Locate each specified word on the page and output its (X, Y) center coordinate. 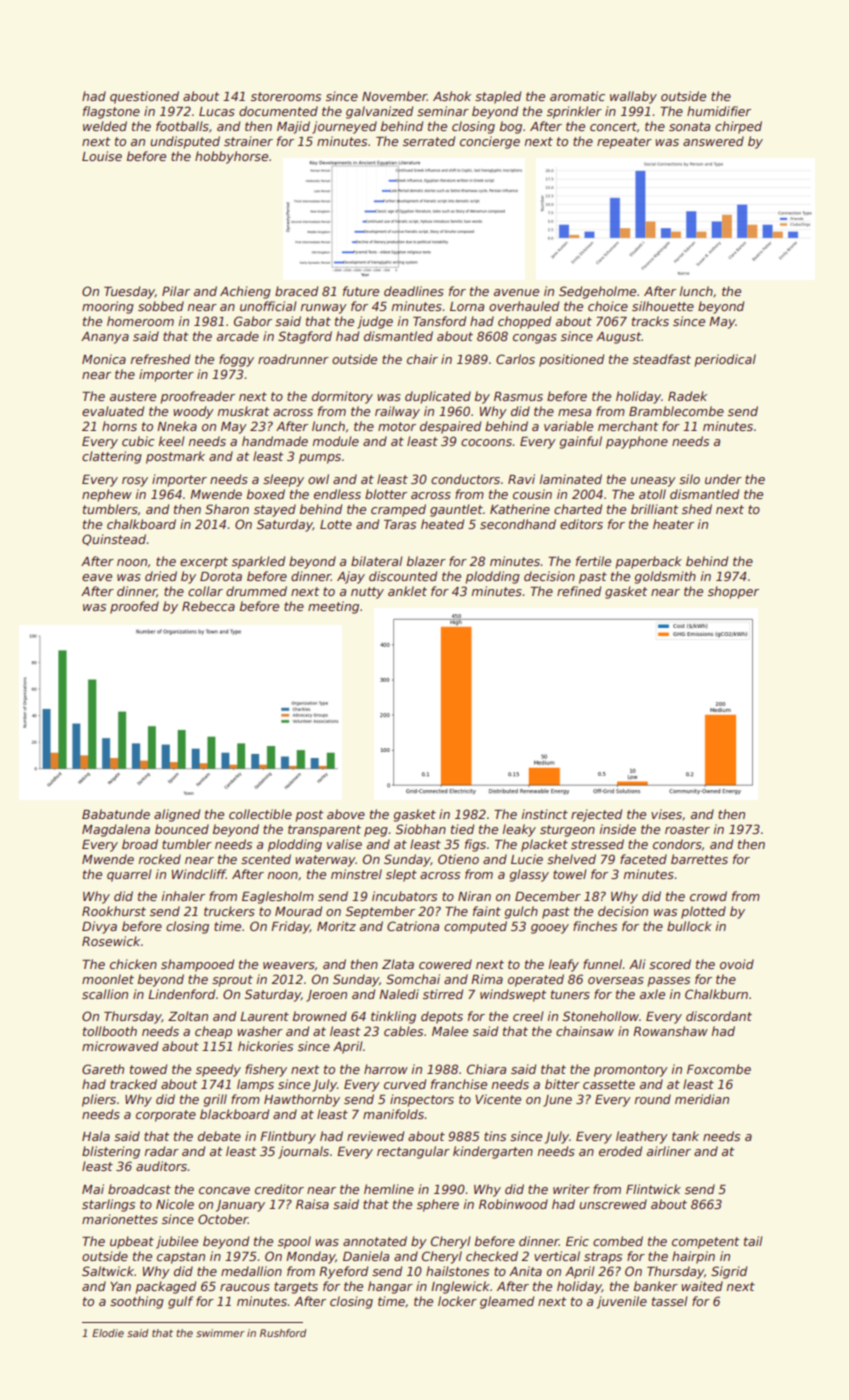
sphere (438, 1205)
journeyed (344, 127)
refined (579, 591)
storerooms (286, 96)
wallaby (633, 97)
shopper (733, 592)
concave (224, 1190)
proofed (134, 607)
